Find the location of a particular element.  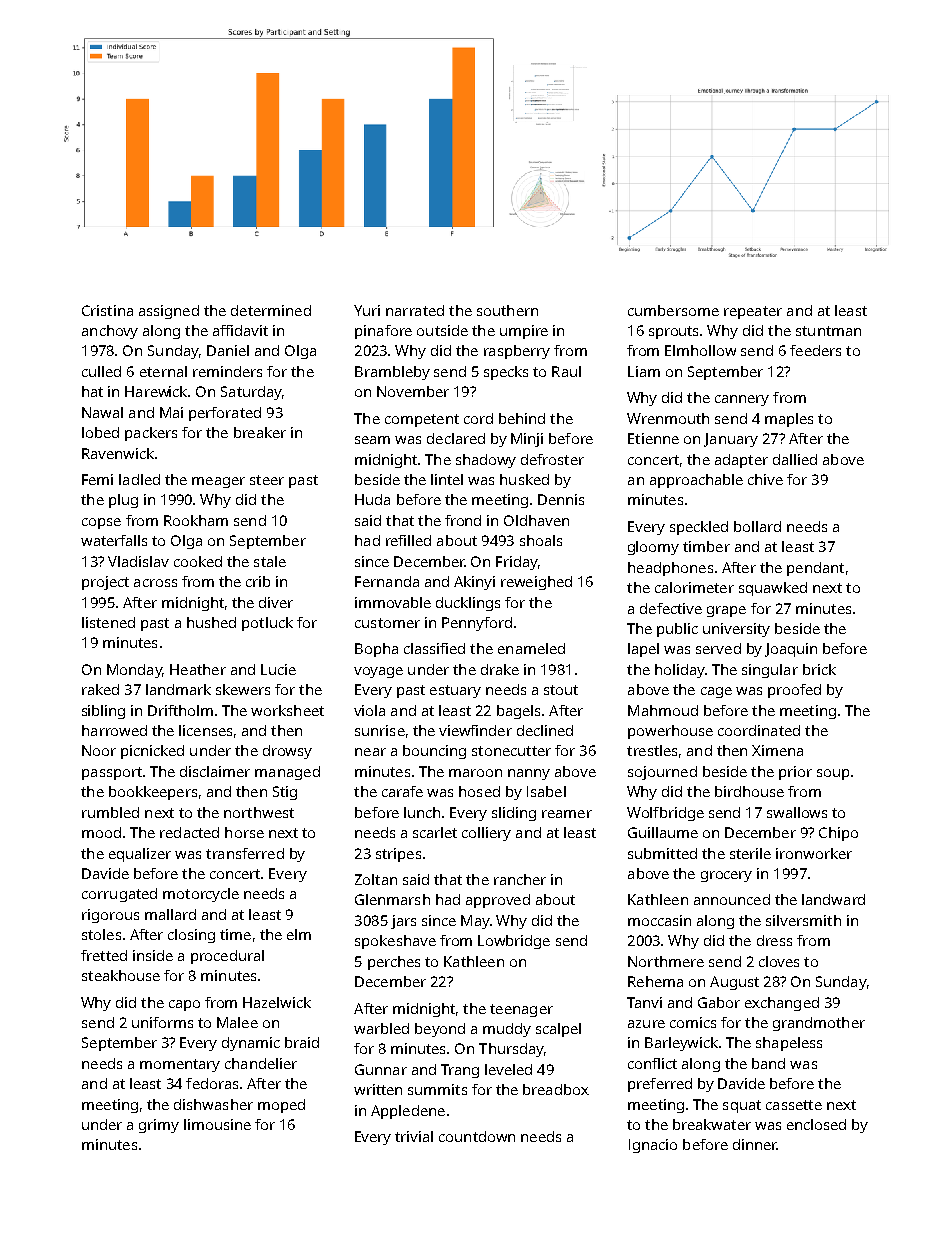

Ignacio is located at coordinates (653, 1146).
